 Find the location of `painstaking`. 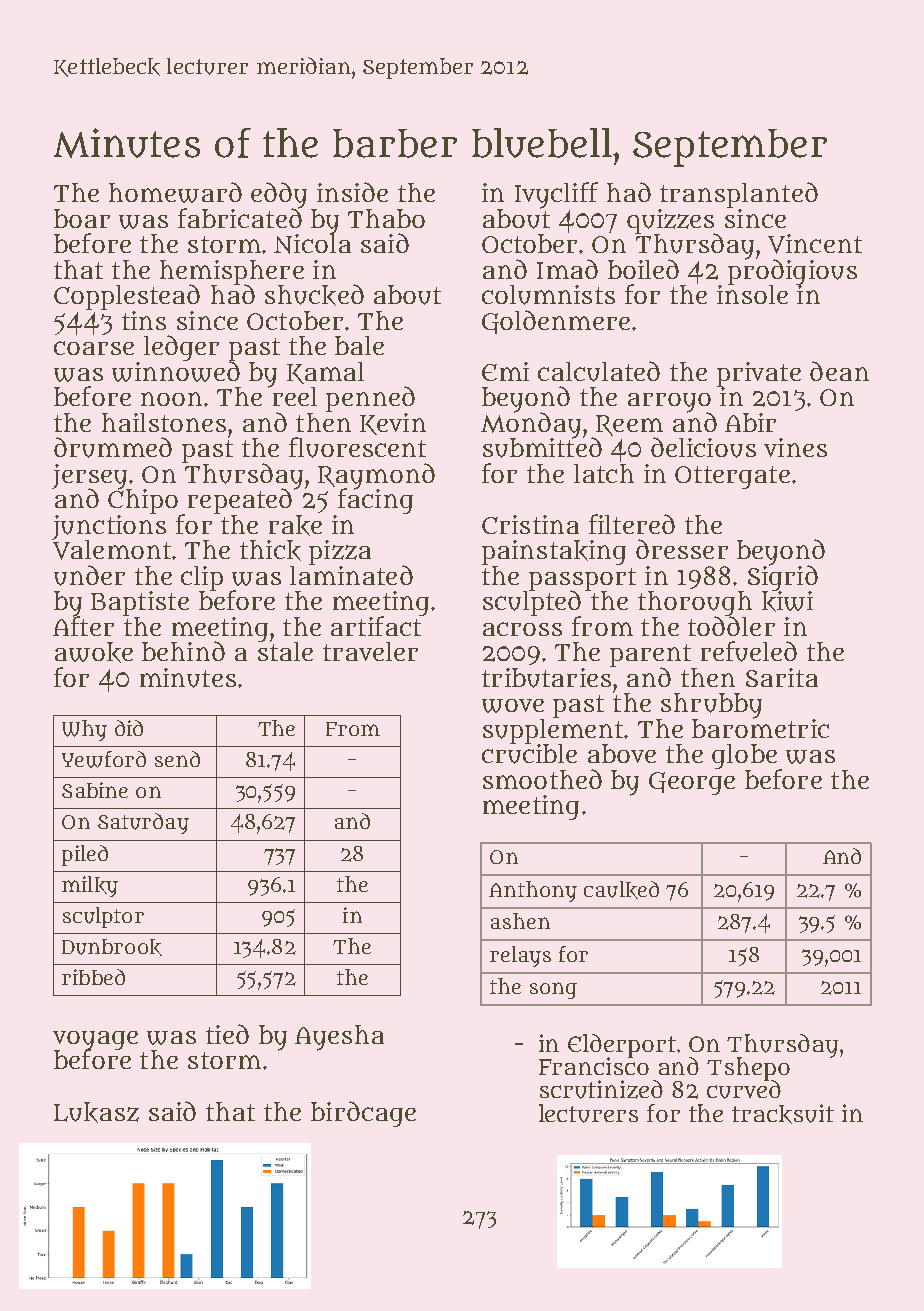

painstaking is located at coordinates (554, 552).
